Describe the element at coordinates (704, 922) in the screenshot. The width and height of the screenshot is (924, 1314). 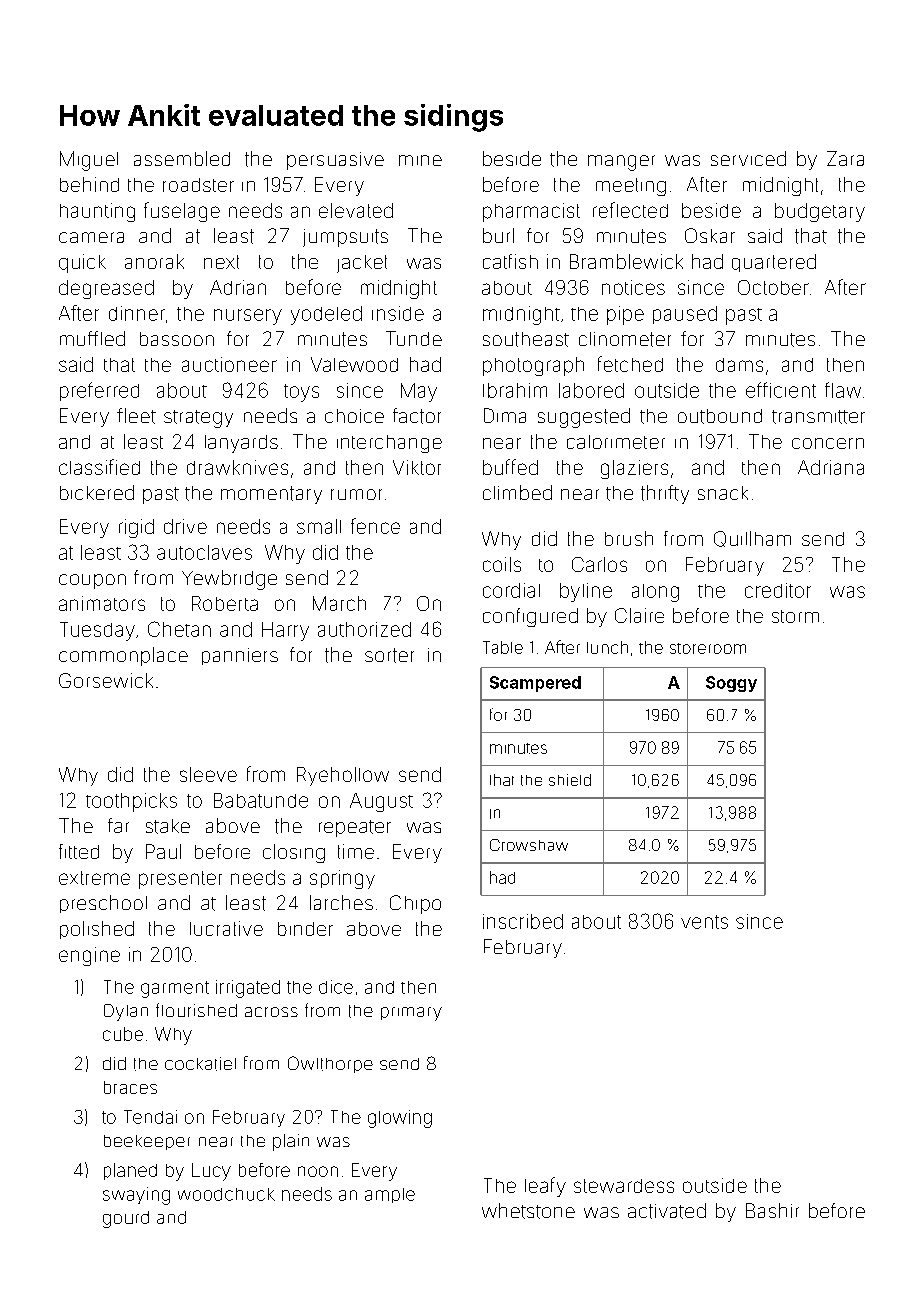
I see `vents` at that location.
